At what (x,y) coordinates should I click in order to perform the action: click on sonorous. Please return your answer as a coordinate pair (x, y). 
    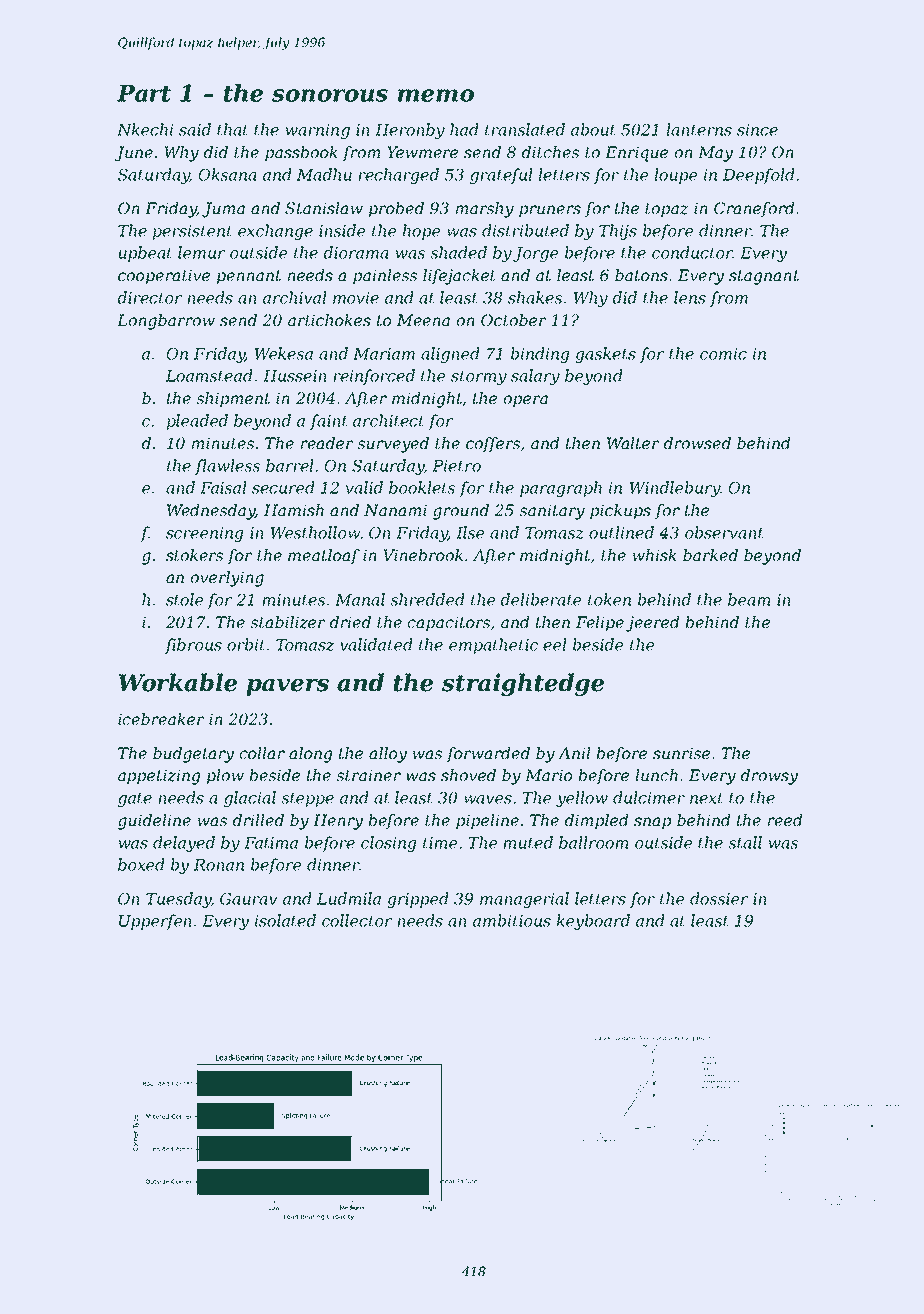
    Looking at the image, I should click on (330, 95).
